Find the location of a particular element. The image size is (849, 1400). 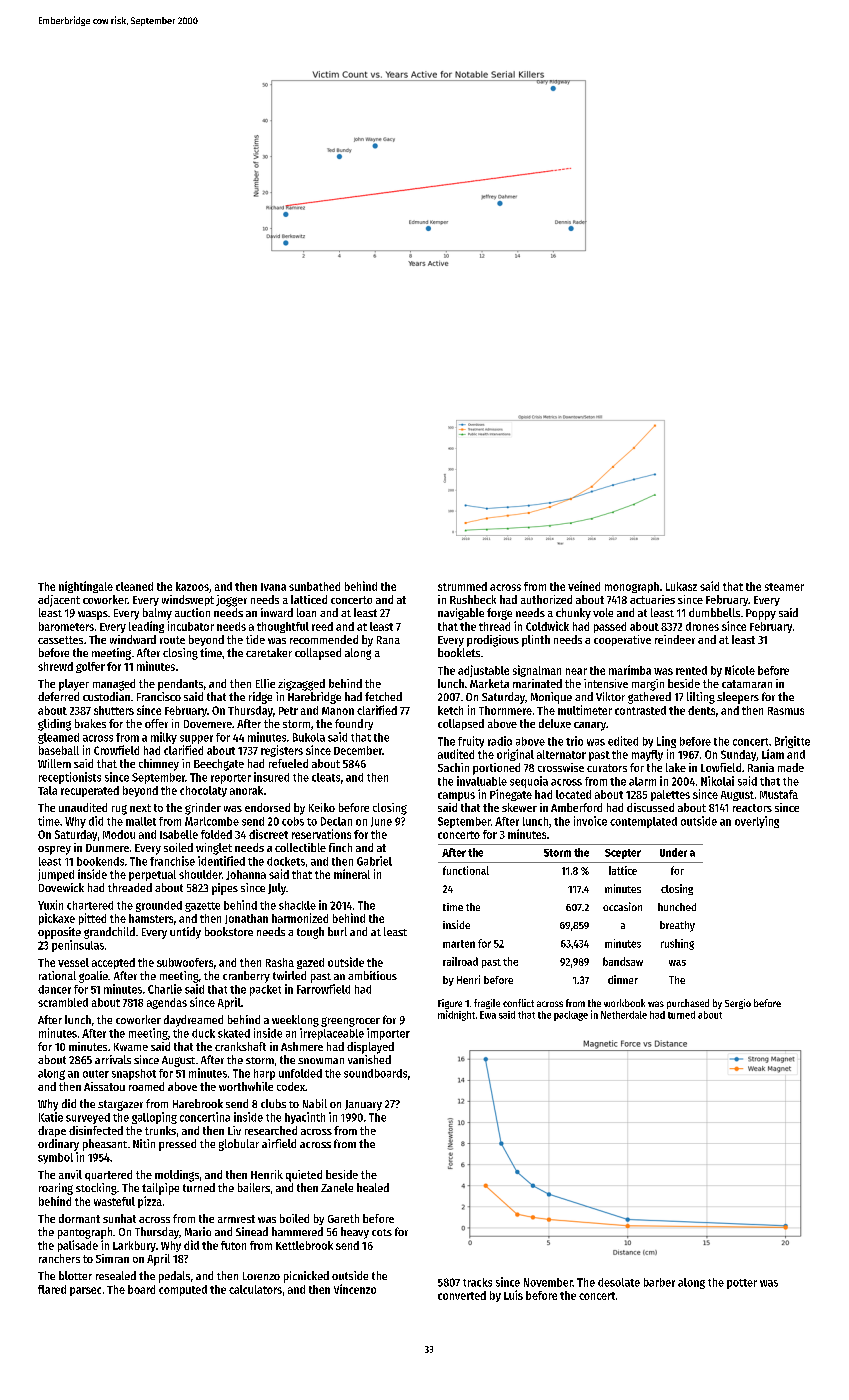

burl is located at coordinates (337, 931).
